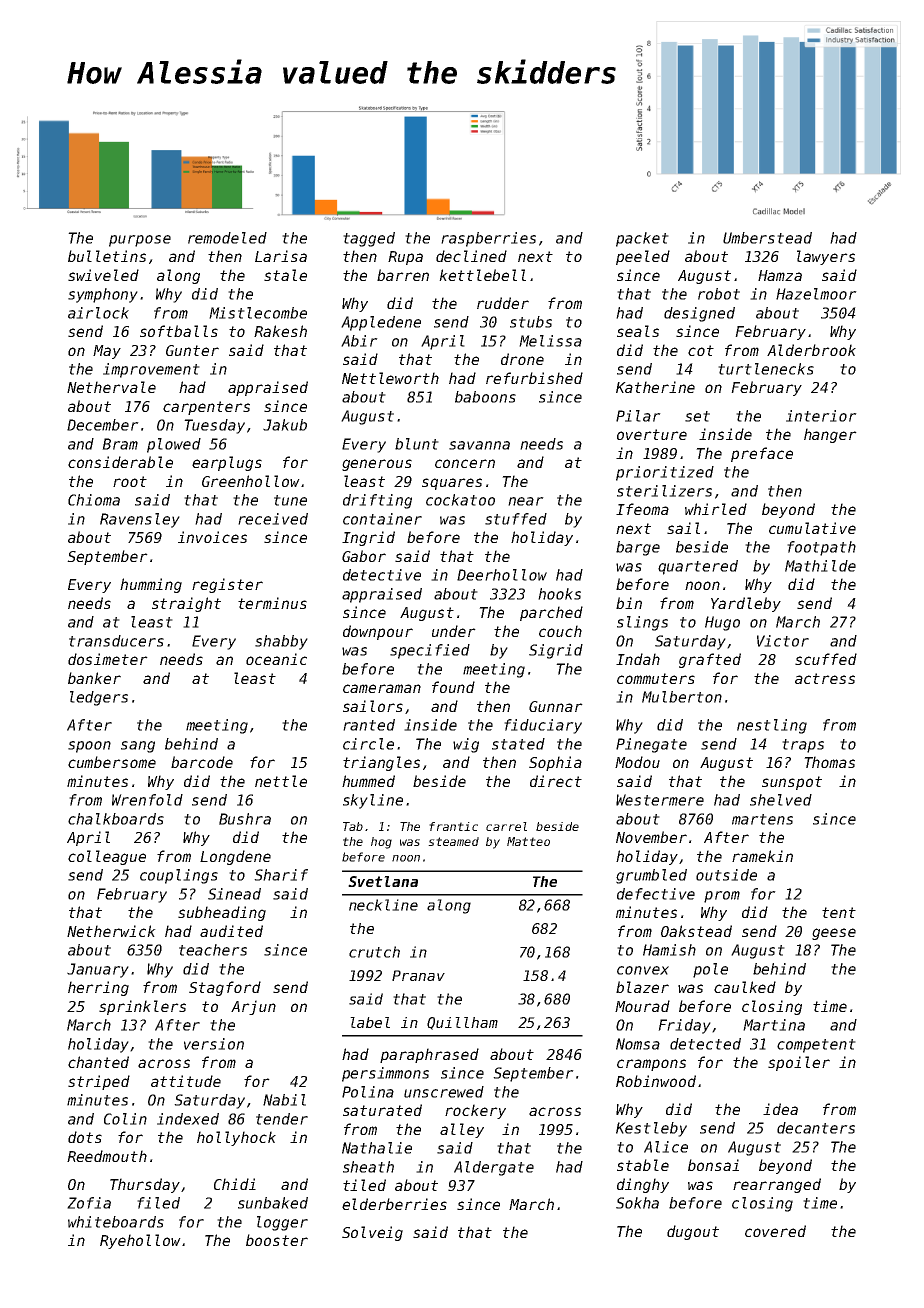  I want to click on Kestleby, so click(651, 1129).
